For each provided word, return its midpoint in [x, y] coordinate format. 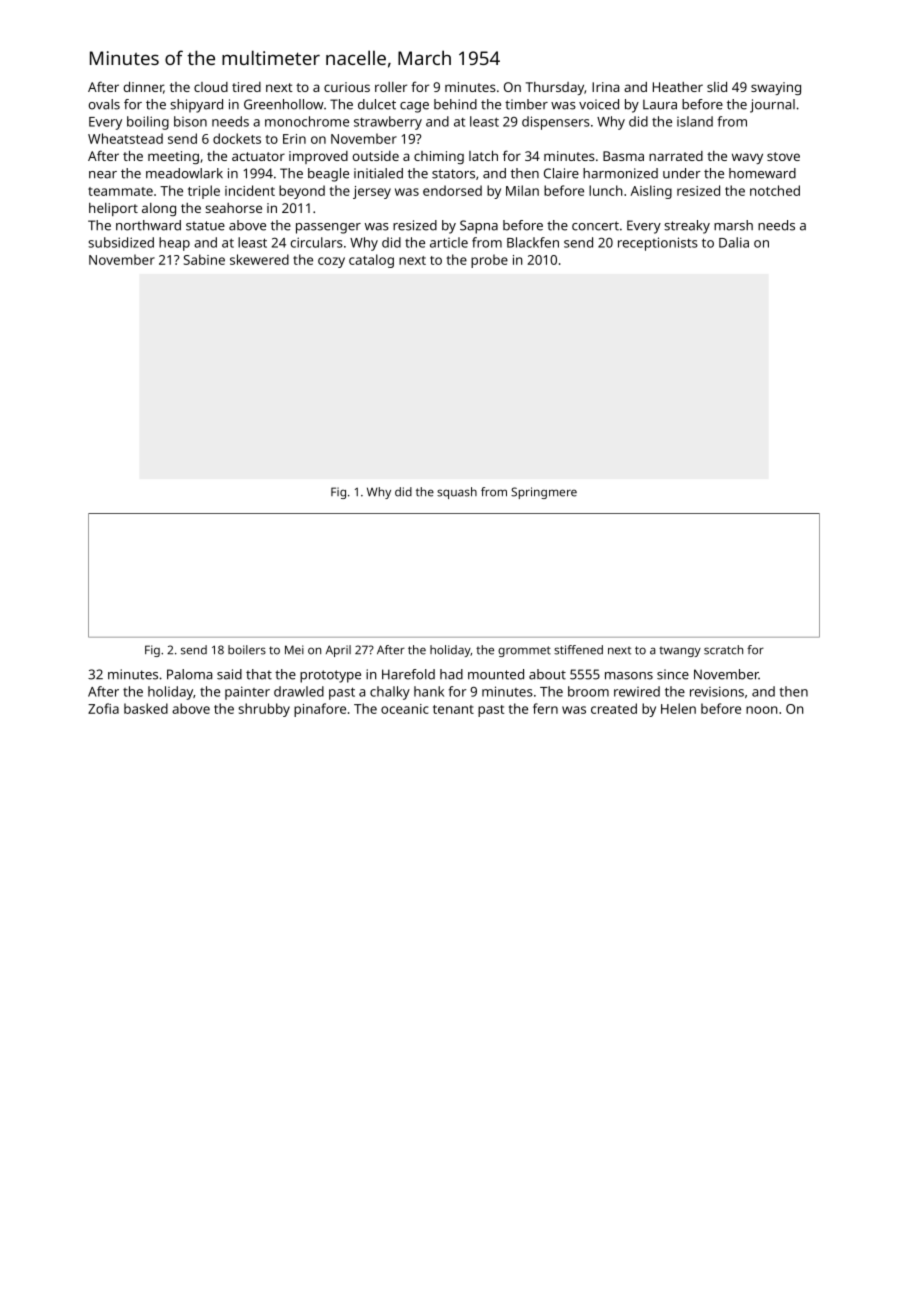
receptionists [658, 244]
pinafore [320, 710]
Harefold [408, 674]
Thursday [555, 88]
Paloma [189, 674]
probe [489, 261]
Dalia [734, 242]
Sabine [204, 259]
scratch [723, 650]
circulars [317, 242]
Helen [678, 708]
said [229, 674]
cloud [211, 87]
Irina [605, 87]
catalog [371, 261]
